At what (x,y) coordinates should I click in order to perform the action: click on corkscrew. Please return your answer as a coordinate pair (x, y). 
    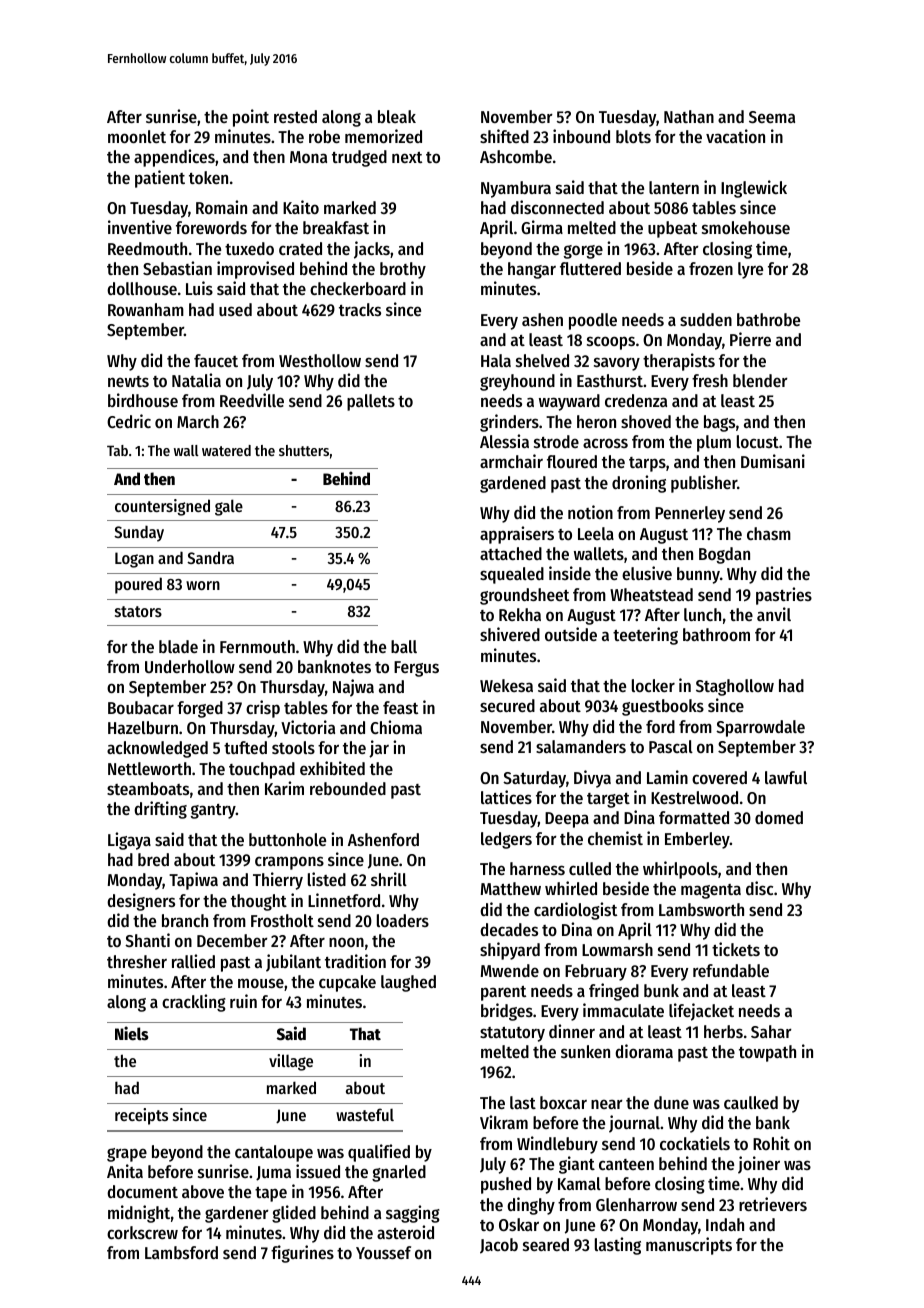
    Looking at the image, I should click on (142, 1232).
